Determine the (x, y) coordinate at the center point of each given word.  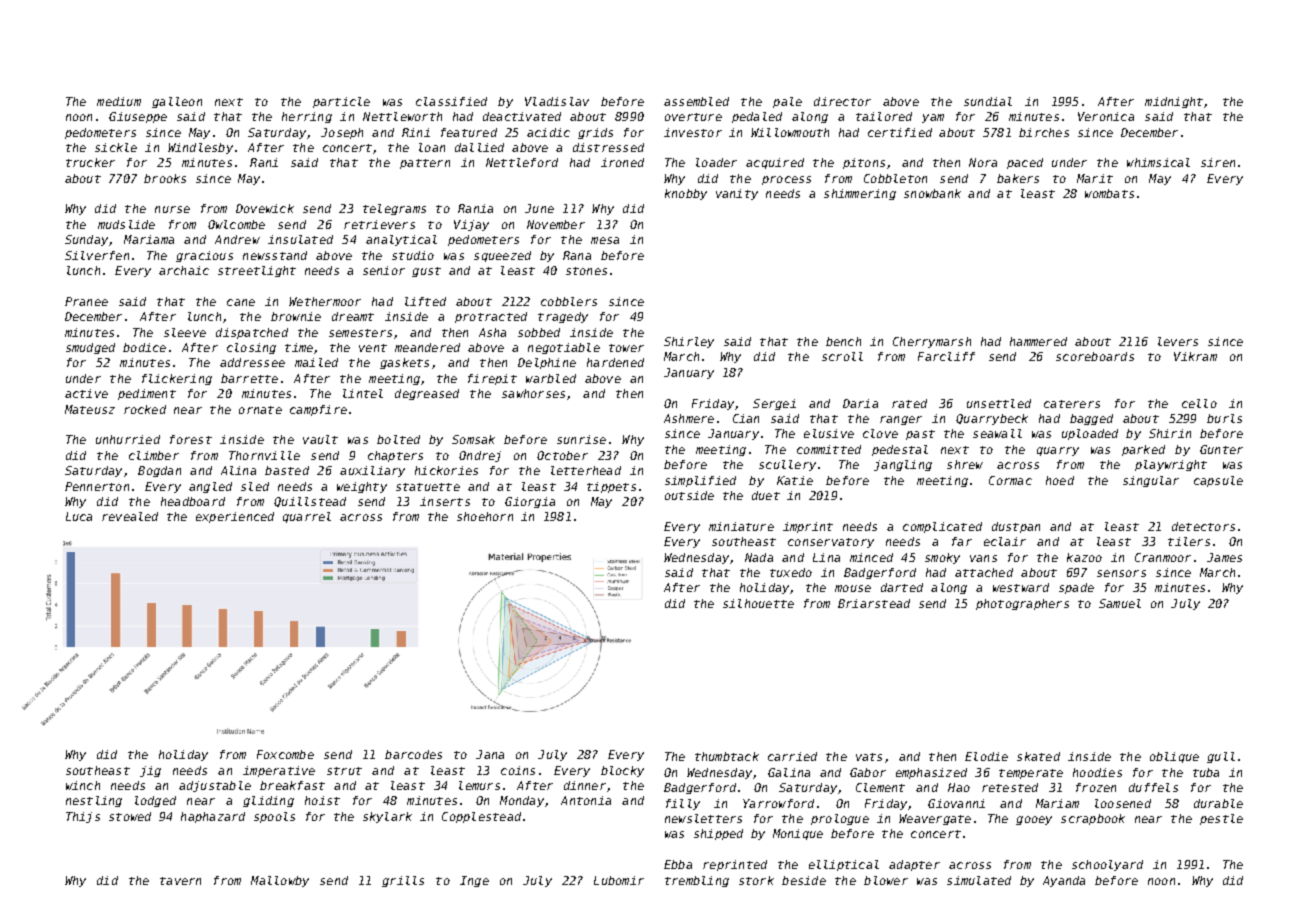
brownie (296, 316)
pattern (425, 164)
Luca (79, 516)
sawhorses (533, 393)
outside (689, 495)
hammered (1038, 341)
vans (983, 558)
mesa (605, 240)
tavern (180, 881)
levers (1178, 341)
